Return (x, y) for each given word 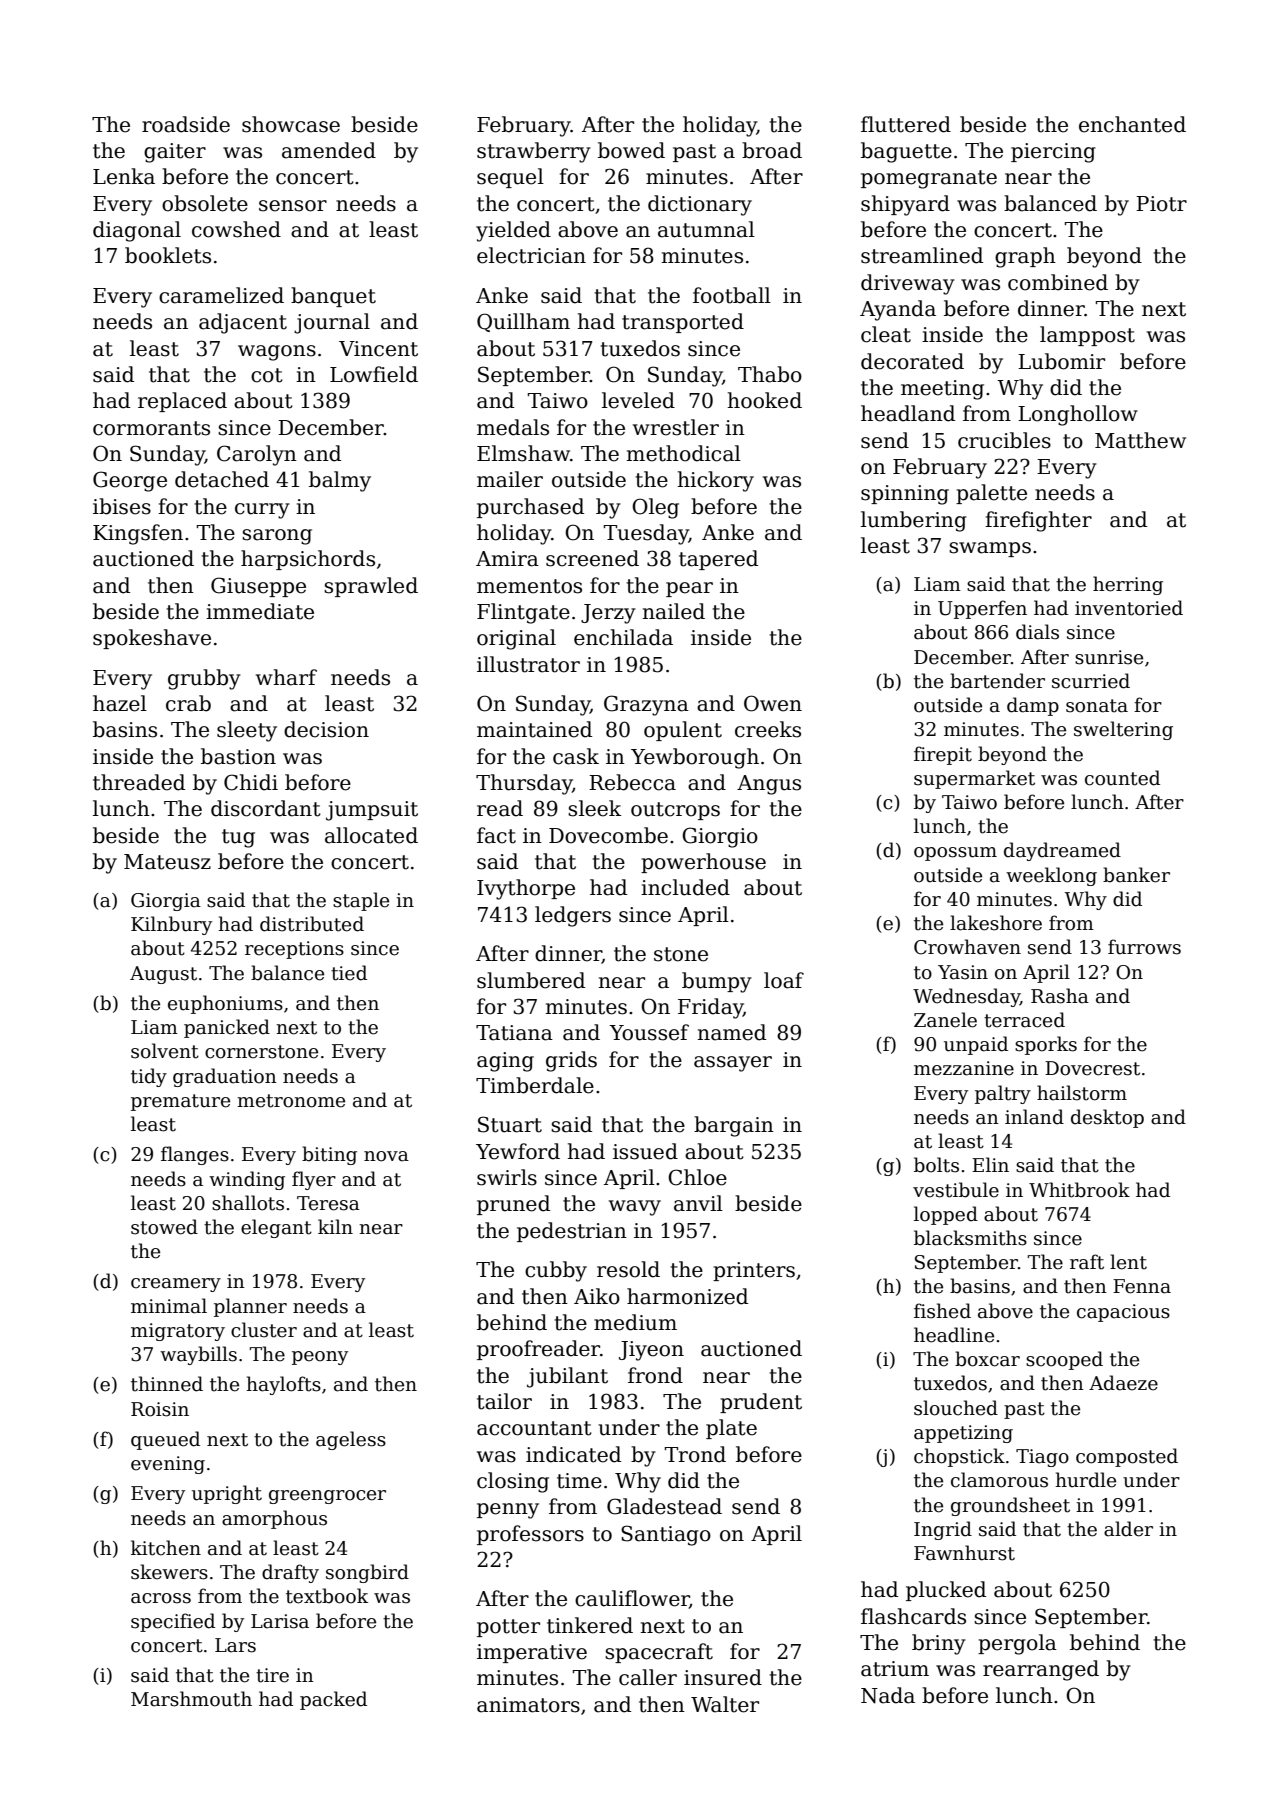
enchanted (1132, 124)
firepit (943, 755)
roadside (186, 124)
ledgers (573, 916)
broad (772, 150)
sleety (247, 731)
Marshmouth (191, 1699)
